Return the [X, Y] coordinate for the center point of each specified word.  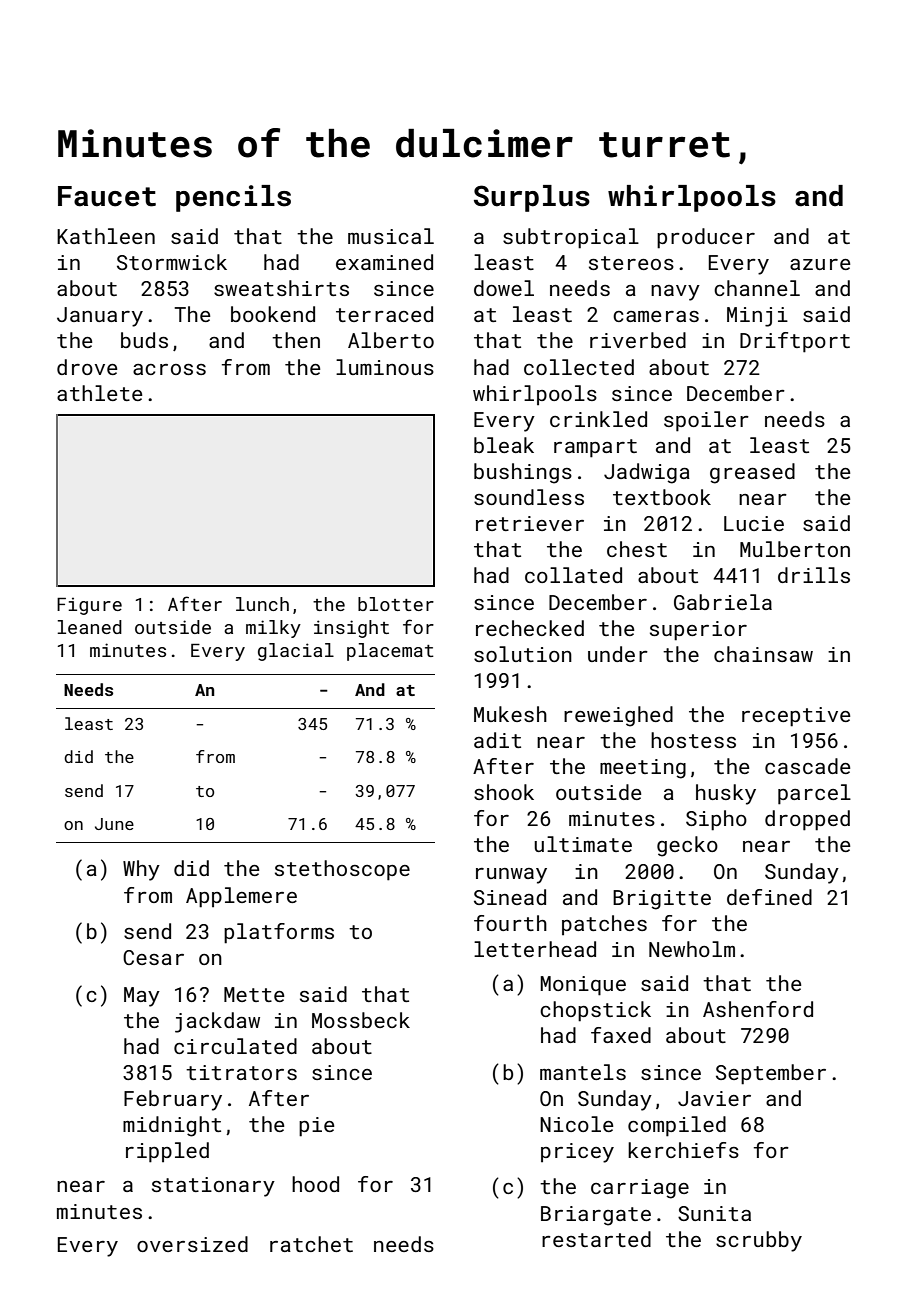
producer [706, 238]
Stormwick [172, 262]
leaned [89, 627]
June [114, 824]
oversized [192, 1244]
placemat [390, 652]
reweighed [618, 716]
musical [391, 236]
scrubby [759, 1241]
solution [523, 654]
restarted [596, 1239]
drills [814, 575]
